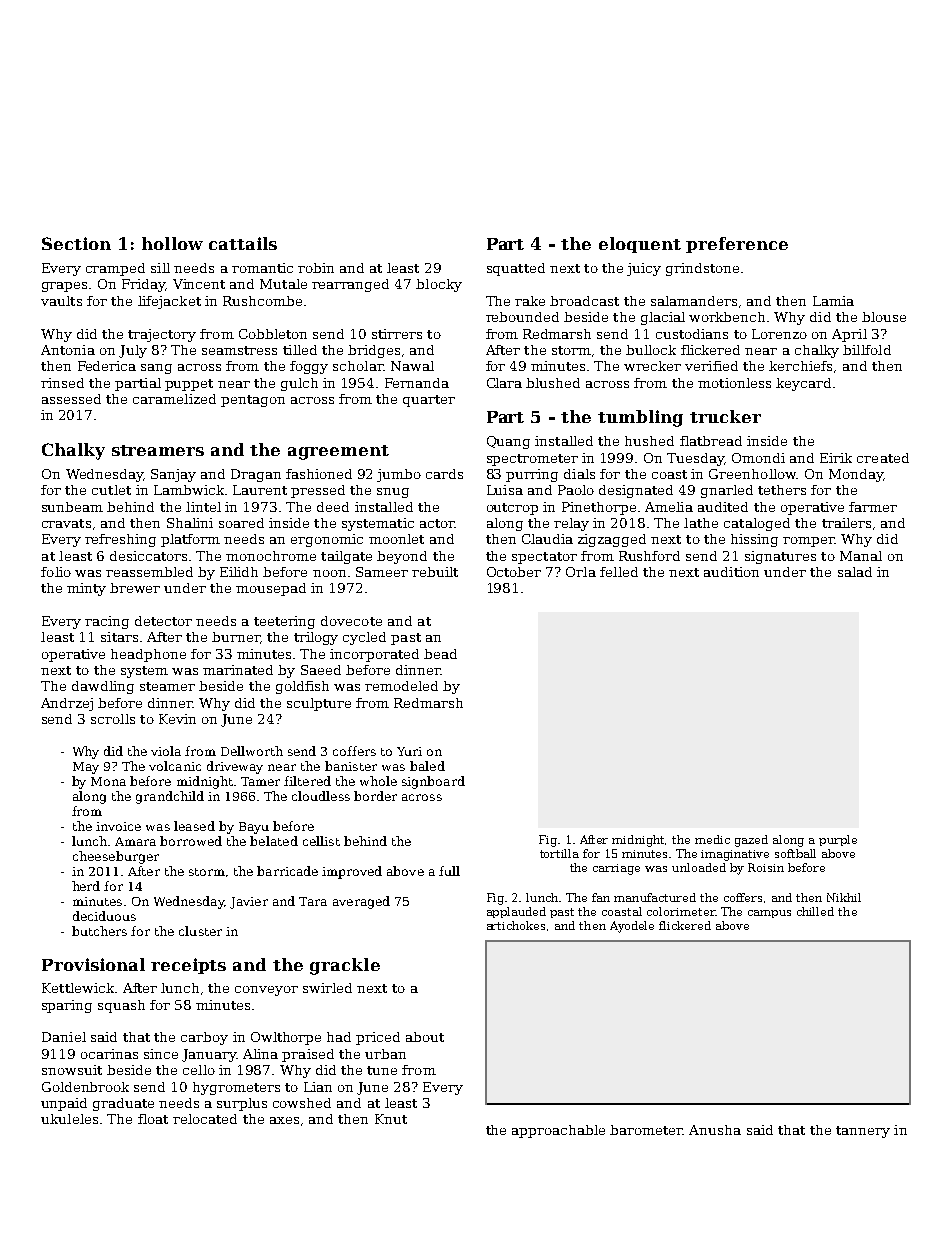  I want to click on juicy, so click(644, 269).
